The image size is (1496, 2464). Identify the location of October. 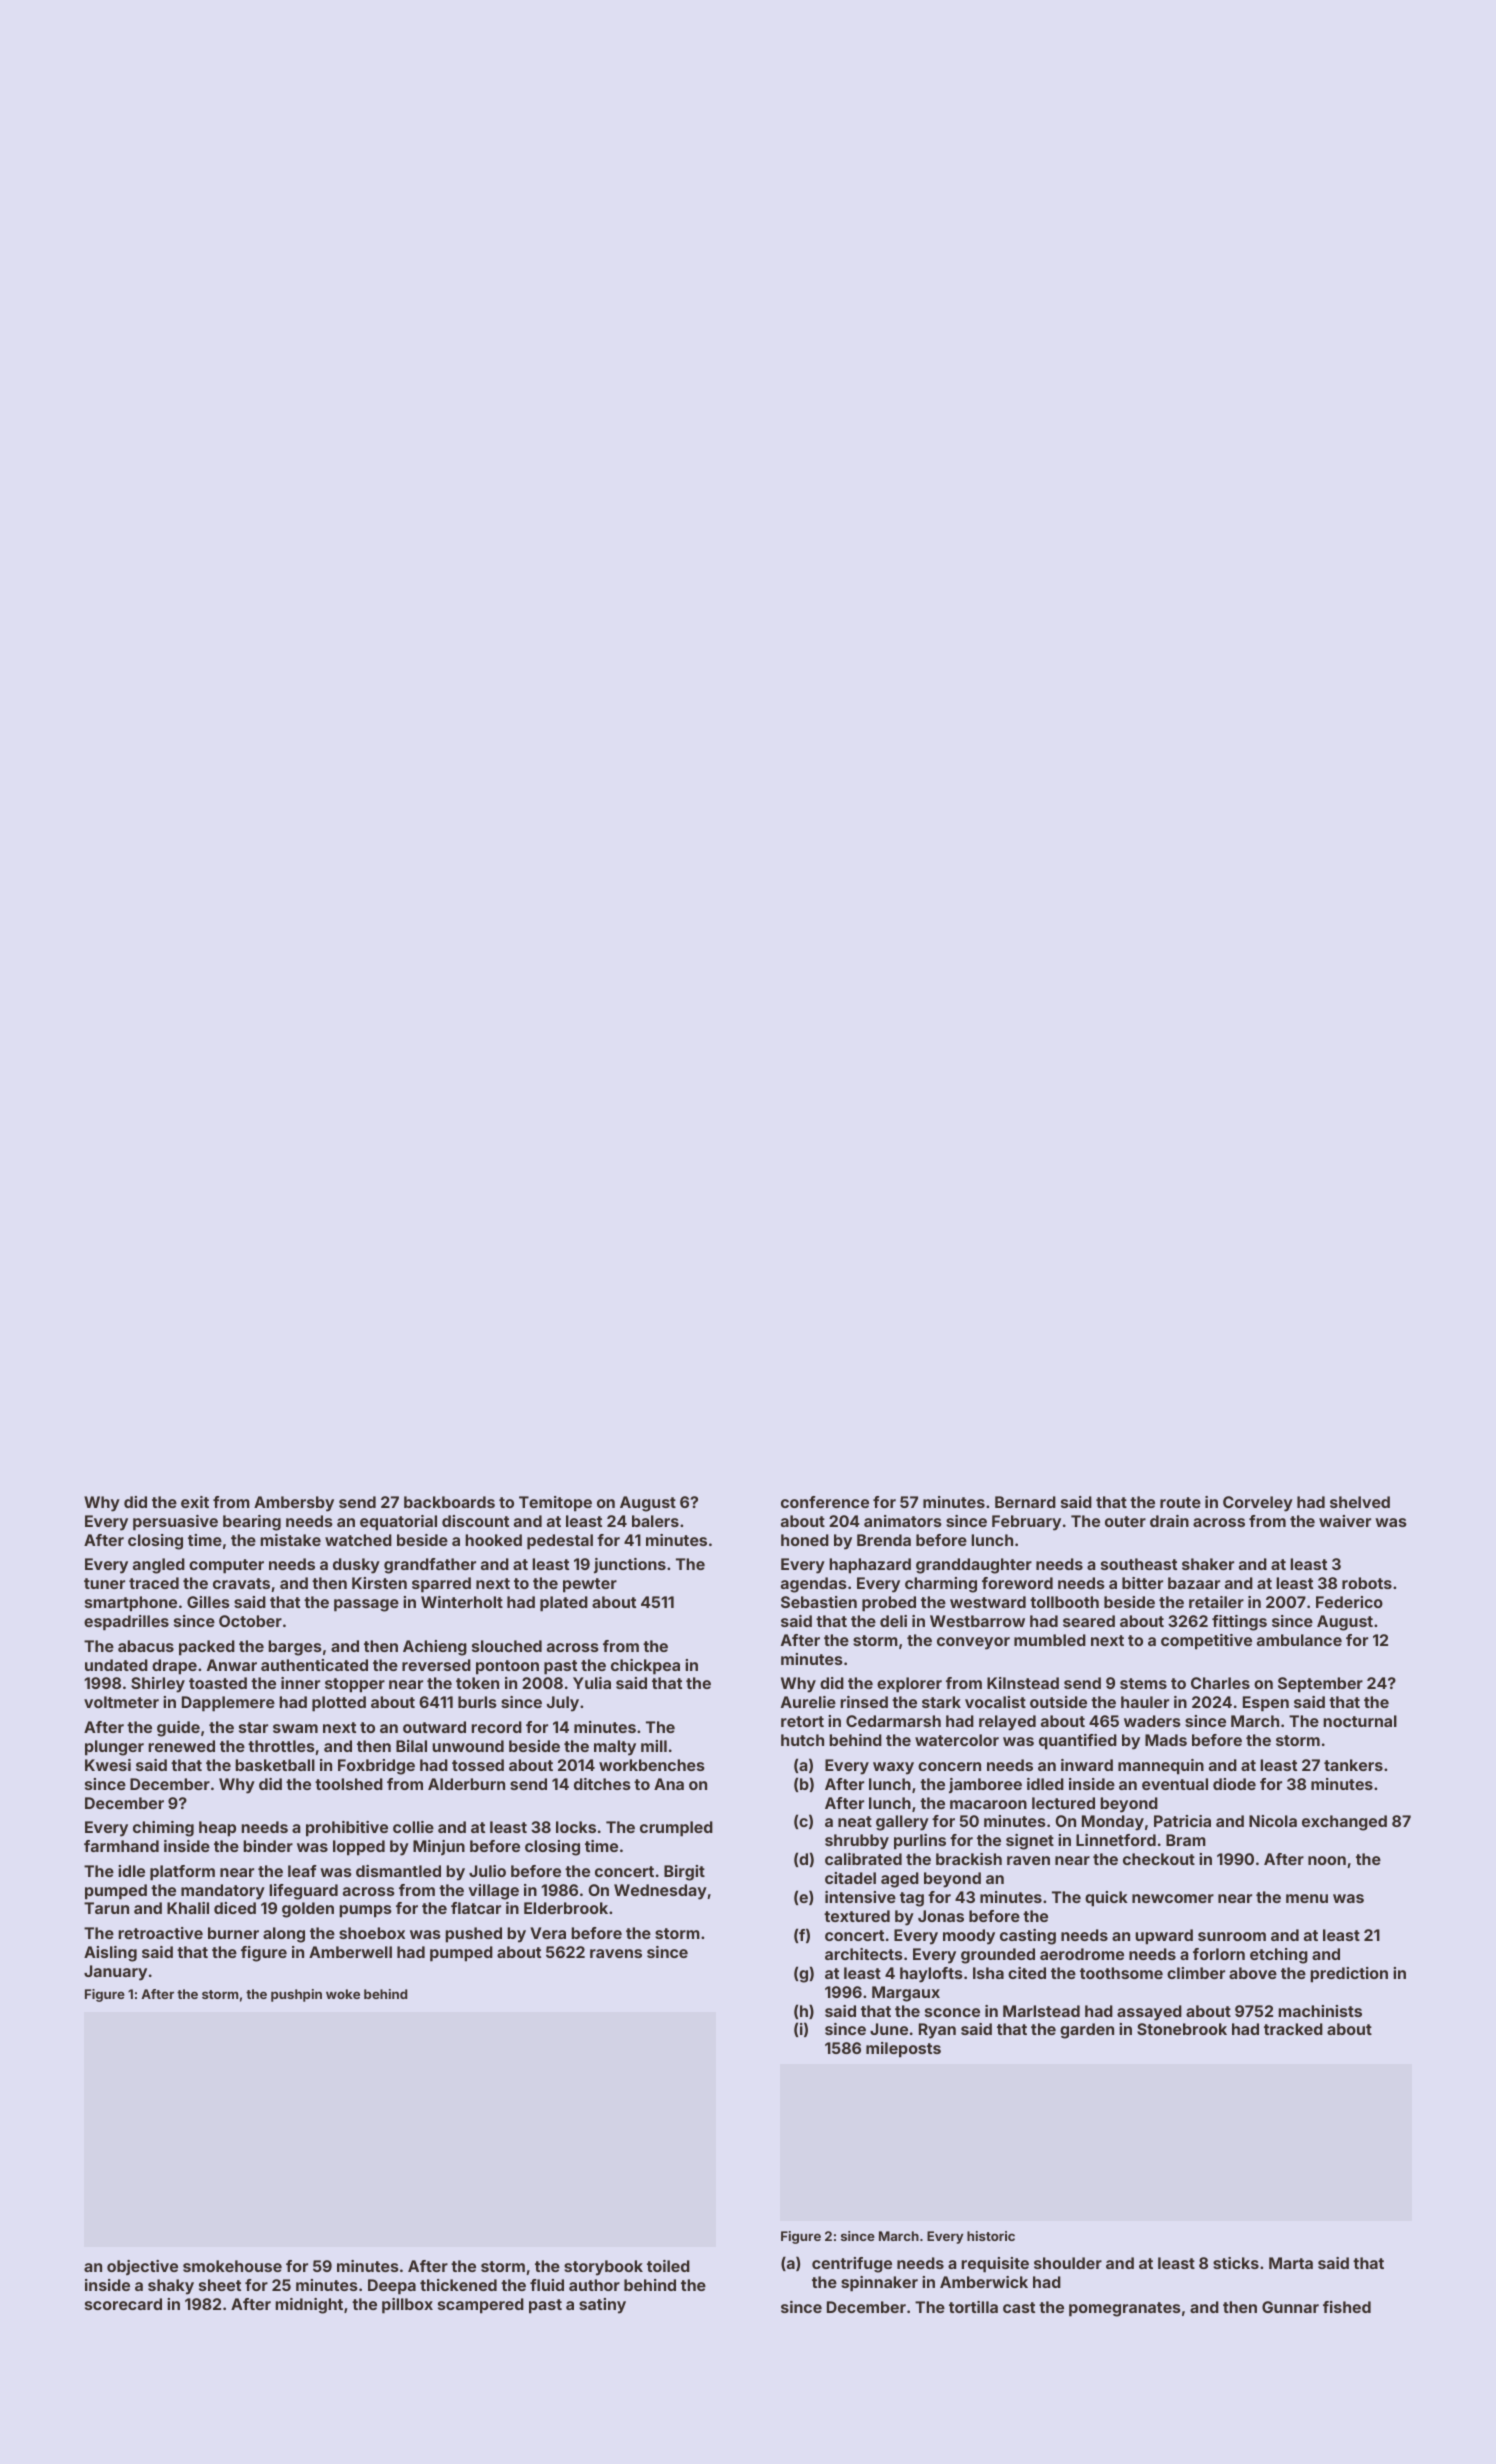
(250, 1621).
